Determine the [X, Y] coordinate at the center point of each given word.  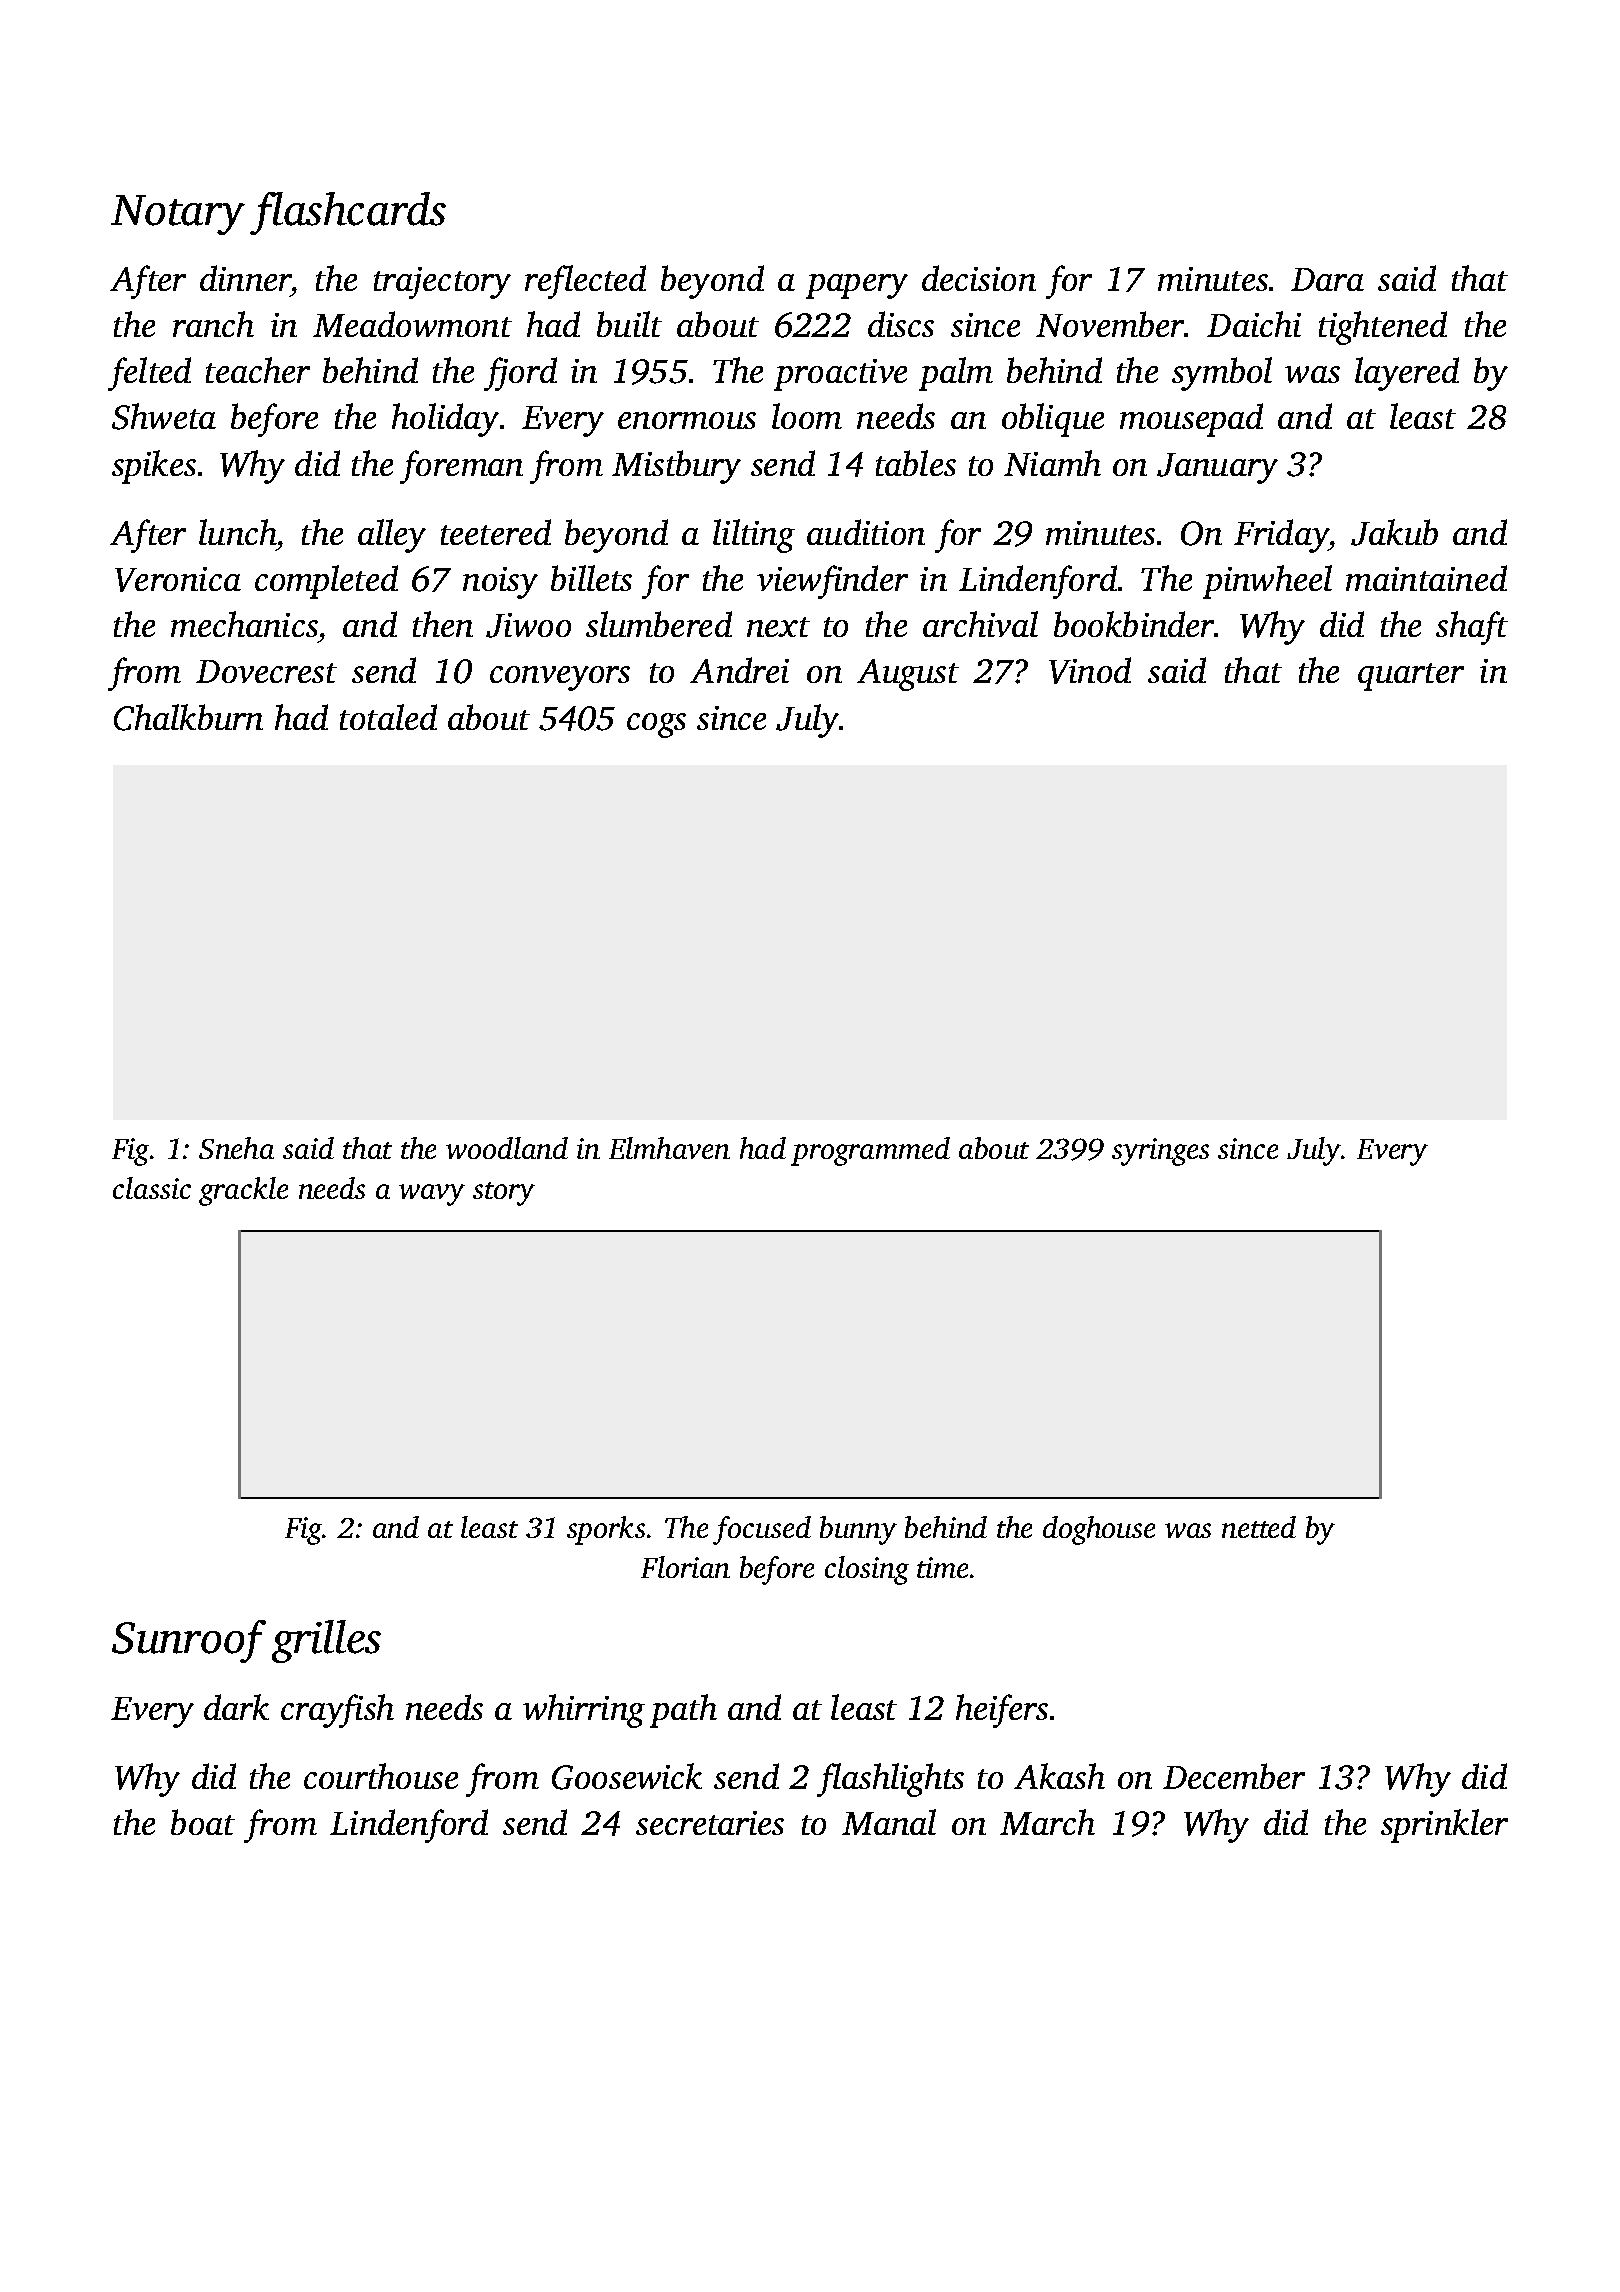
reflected [585, 282]
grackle [243, 1191]
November [1110, 324]
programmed [870, 1151]
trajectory [442, 283]
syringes [1160, 1152]
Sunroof [189, 1641]
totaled [388, 717]
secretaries [710, 1823]
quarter [1411, 677]
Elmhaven [669, 1148]
